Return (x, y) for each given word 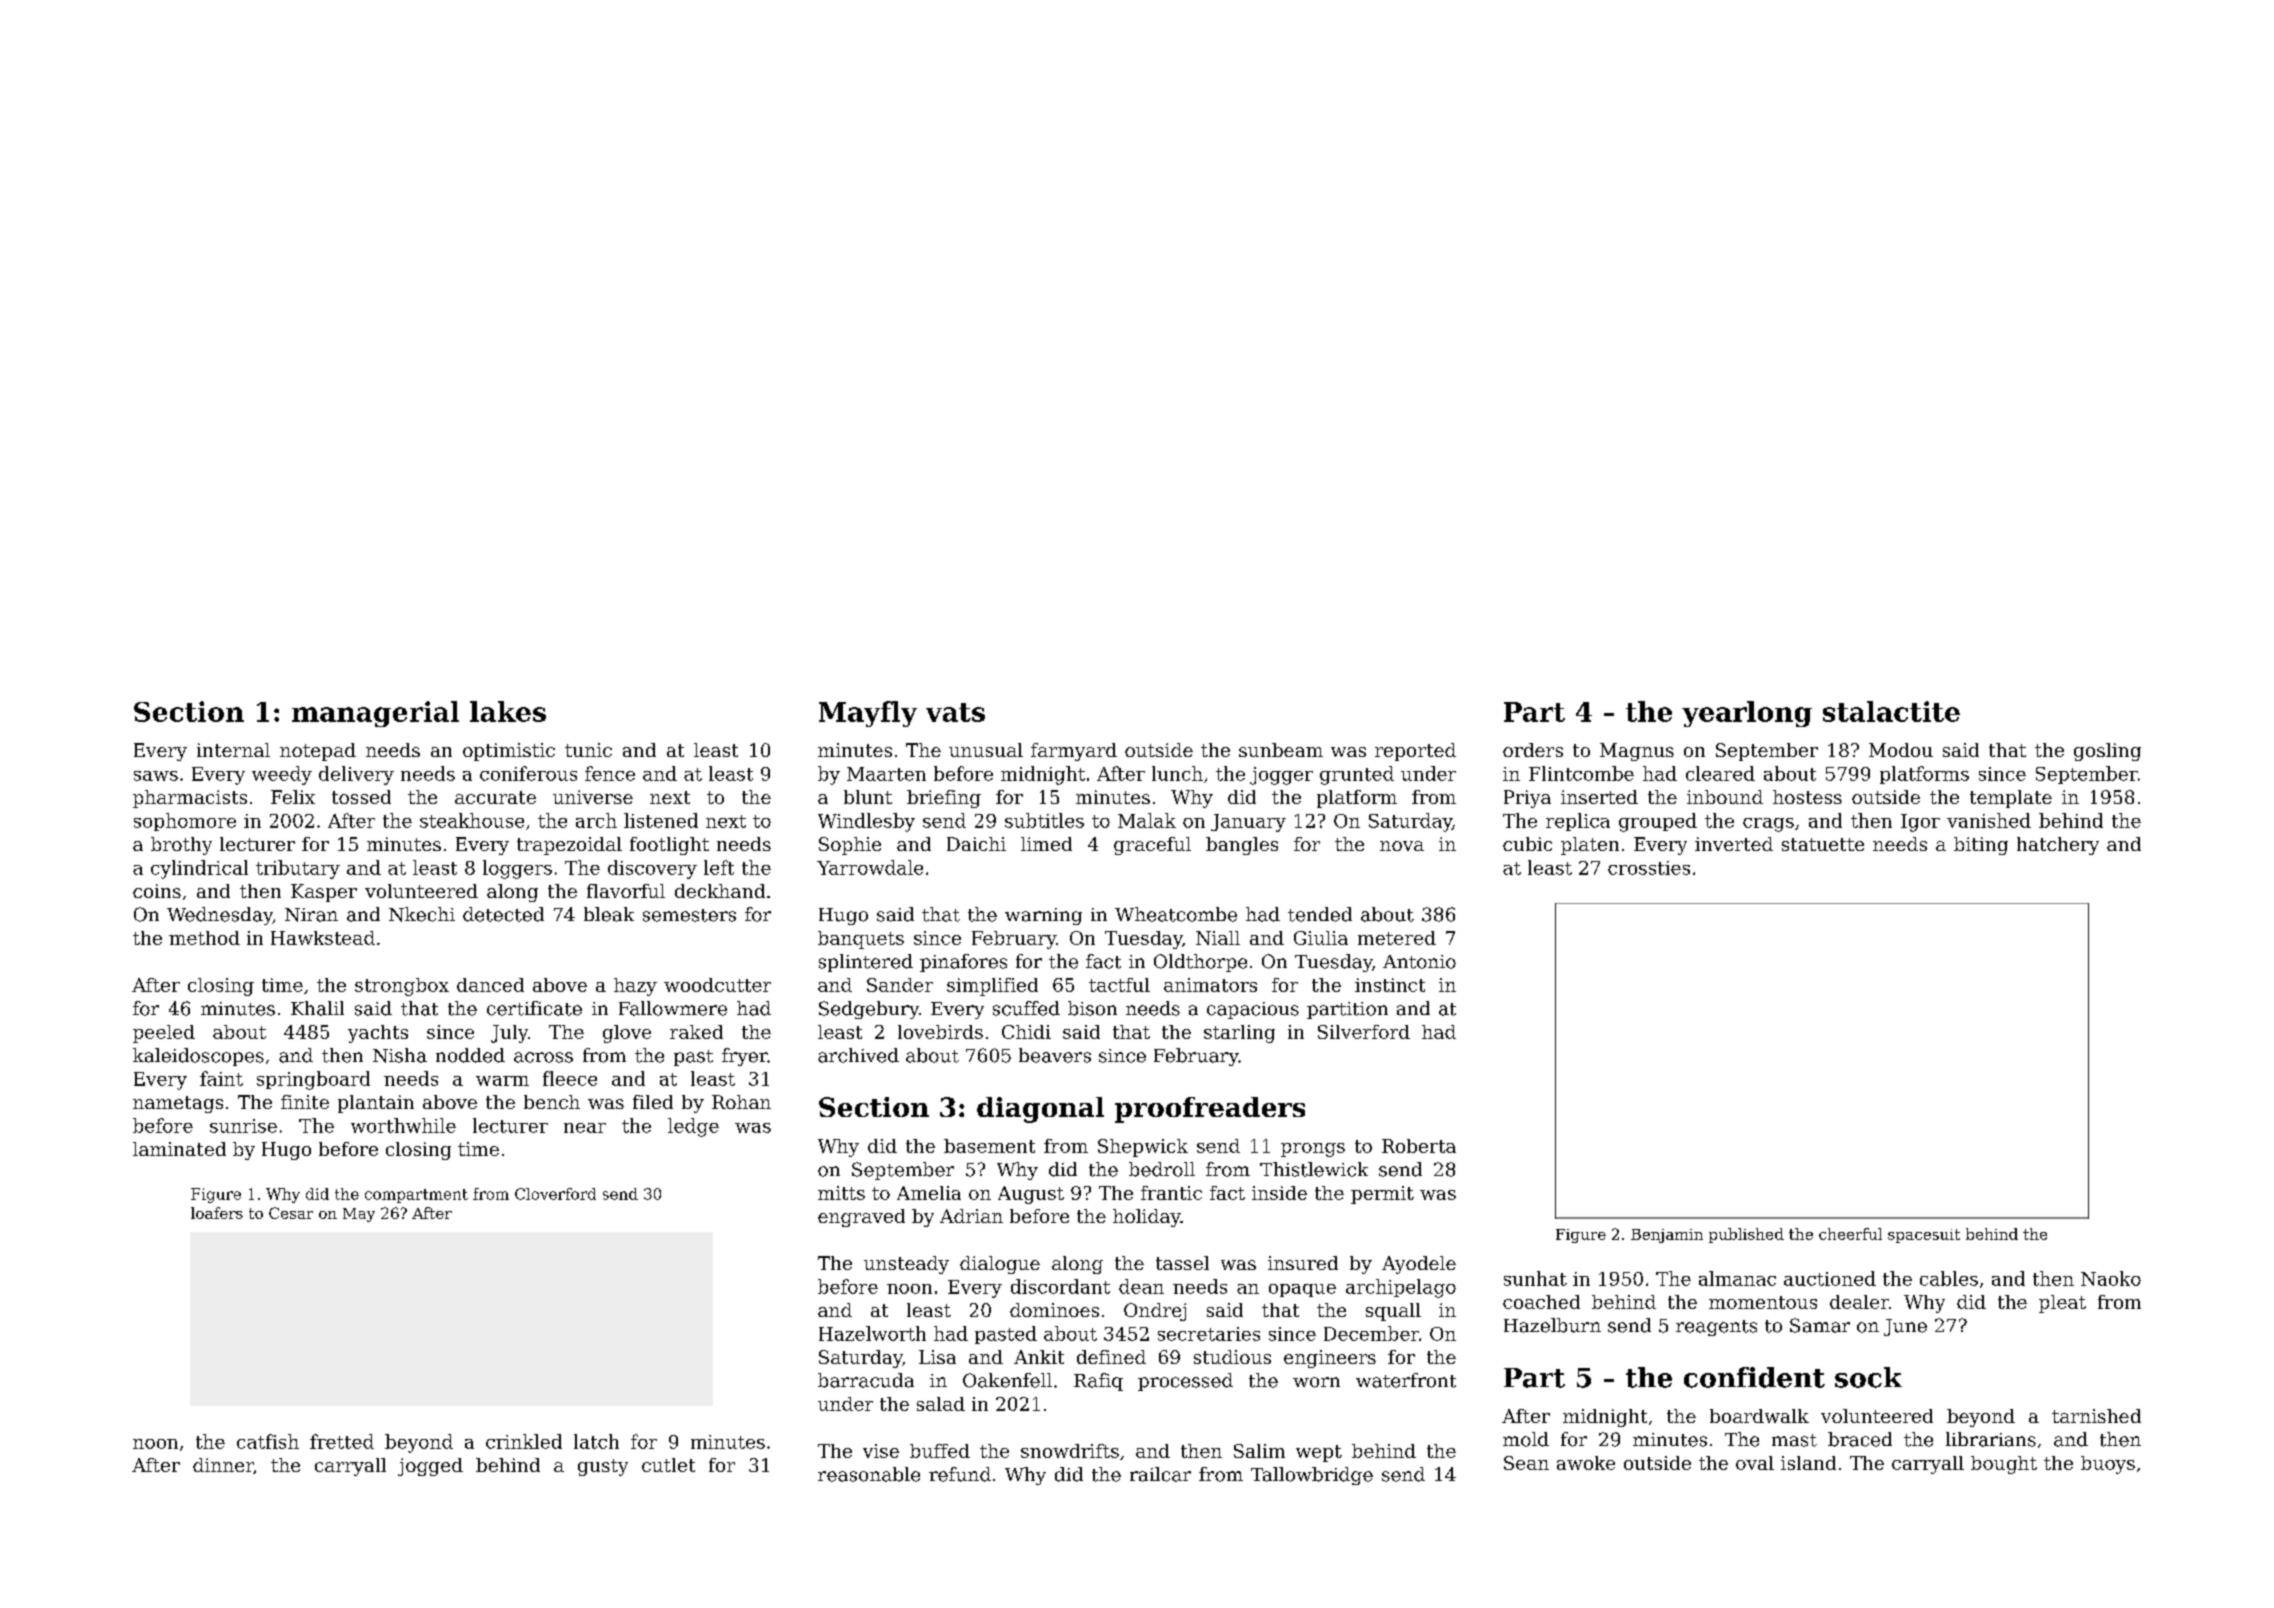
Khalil (317, 1008)
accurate (495, 797)
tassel (1182, 1263)
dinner (223, 1466)
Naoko (2111, 1278)
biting (1981, 846)
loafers (217, 1213)
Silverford (1364, 1032)
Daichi (976, 844)
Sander (900, 985)
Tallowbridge (1312, 1476)
